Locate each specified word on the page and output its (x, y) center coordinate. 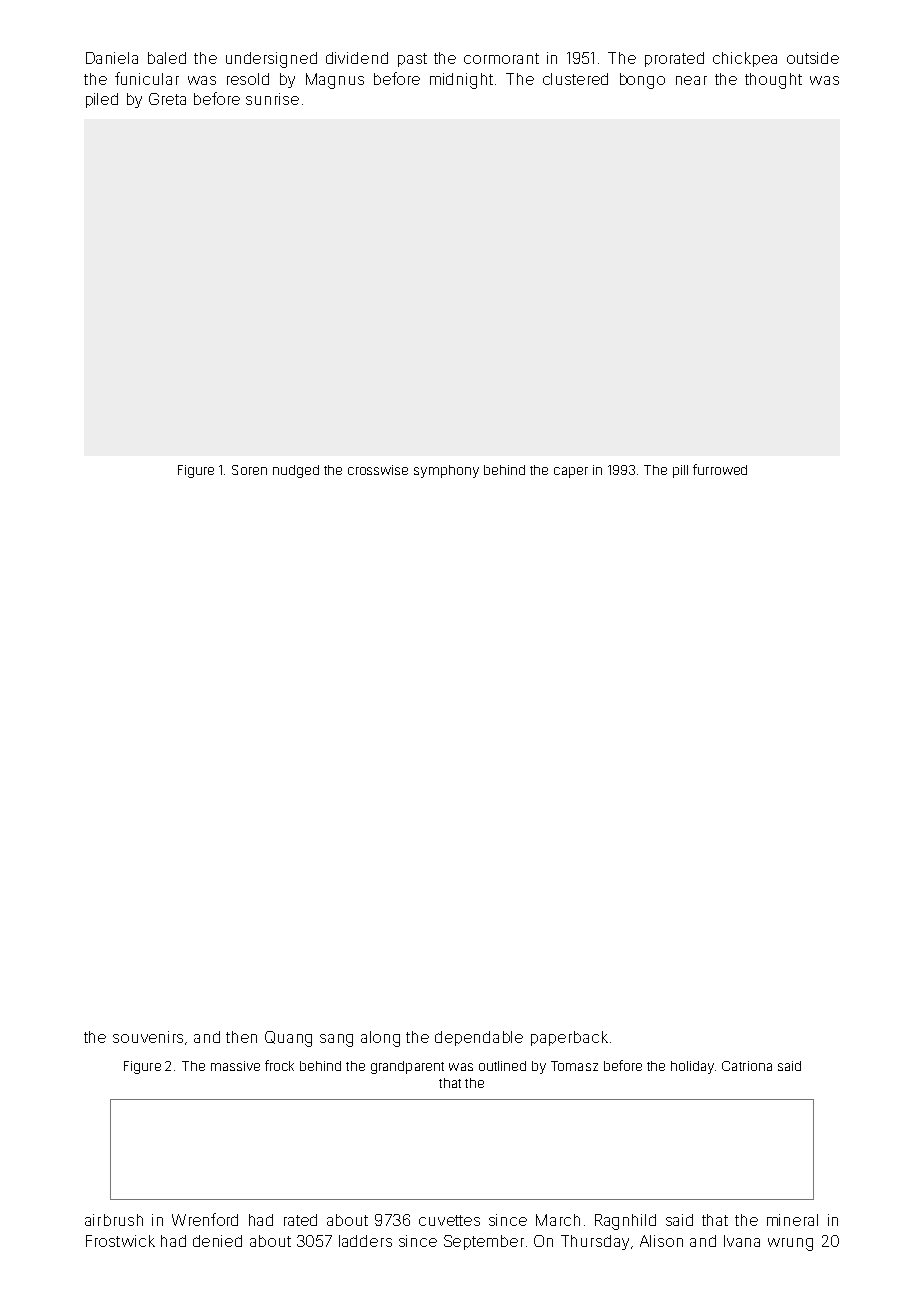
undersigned (271, 60)
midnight (461, 81)
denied (217, 1241)
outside (813, 58)
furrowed (720, 469)
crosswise (378, 470)
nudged (296, 471)
